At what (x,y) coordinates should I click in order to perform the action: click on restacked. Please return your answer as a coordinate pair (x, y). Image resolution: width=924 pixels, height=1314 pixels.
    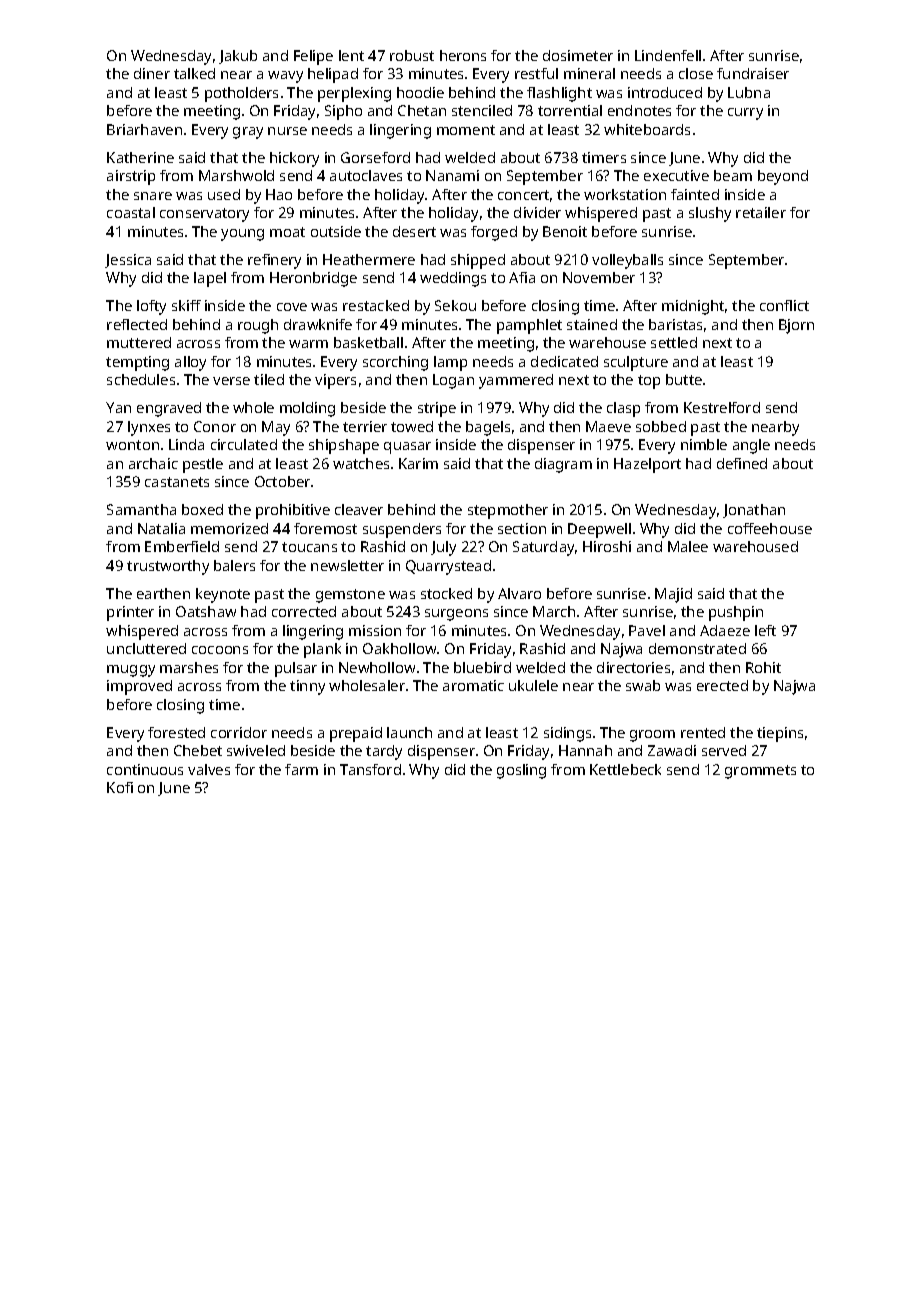
    Looking at the image, I should click on (376, 305).
